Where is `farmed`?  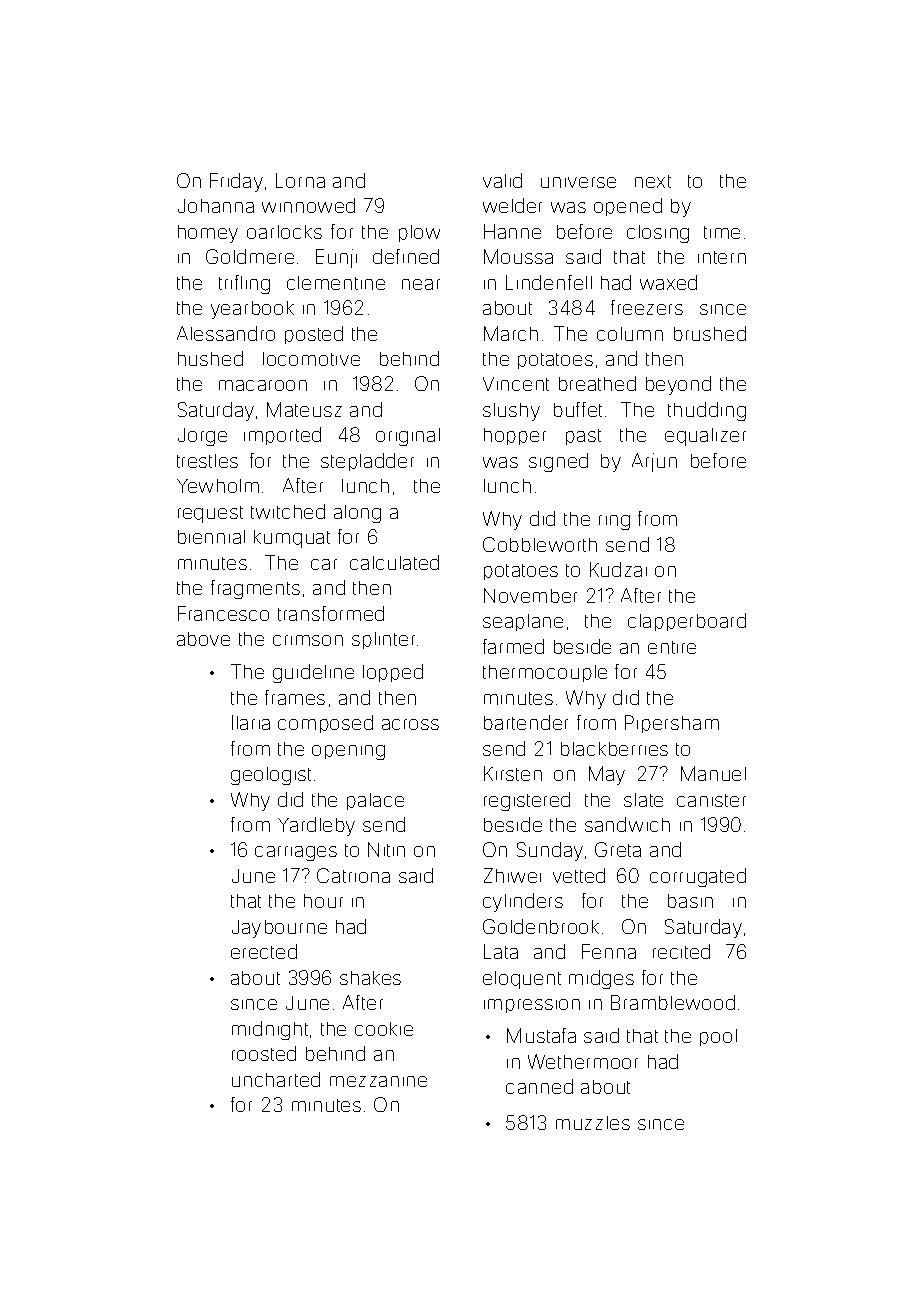 farmed is located at coordinates (513, 646).
